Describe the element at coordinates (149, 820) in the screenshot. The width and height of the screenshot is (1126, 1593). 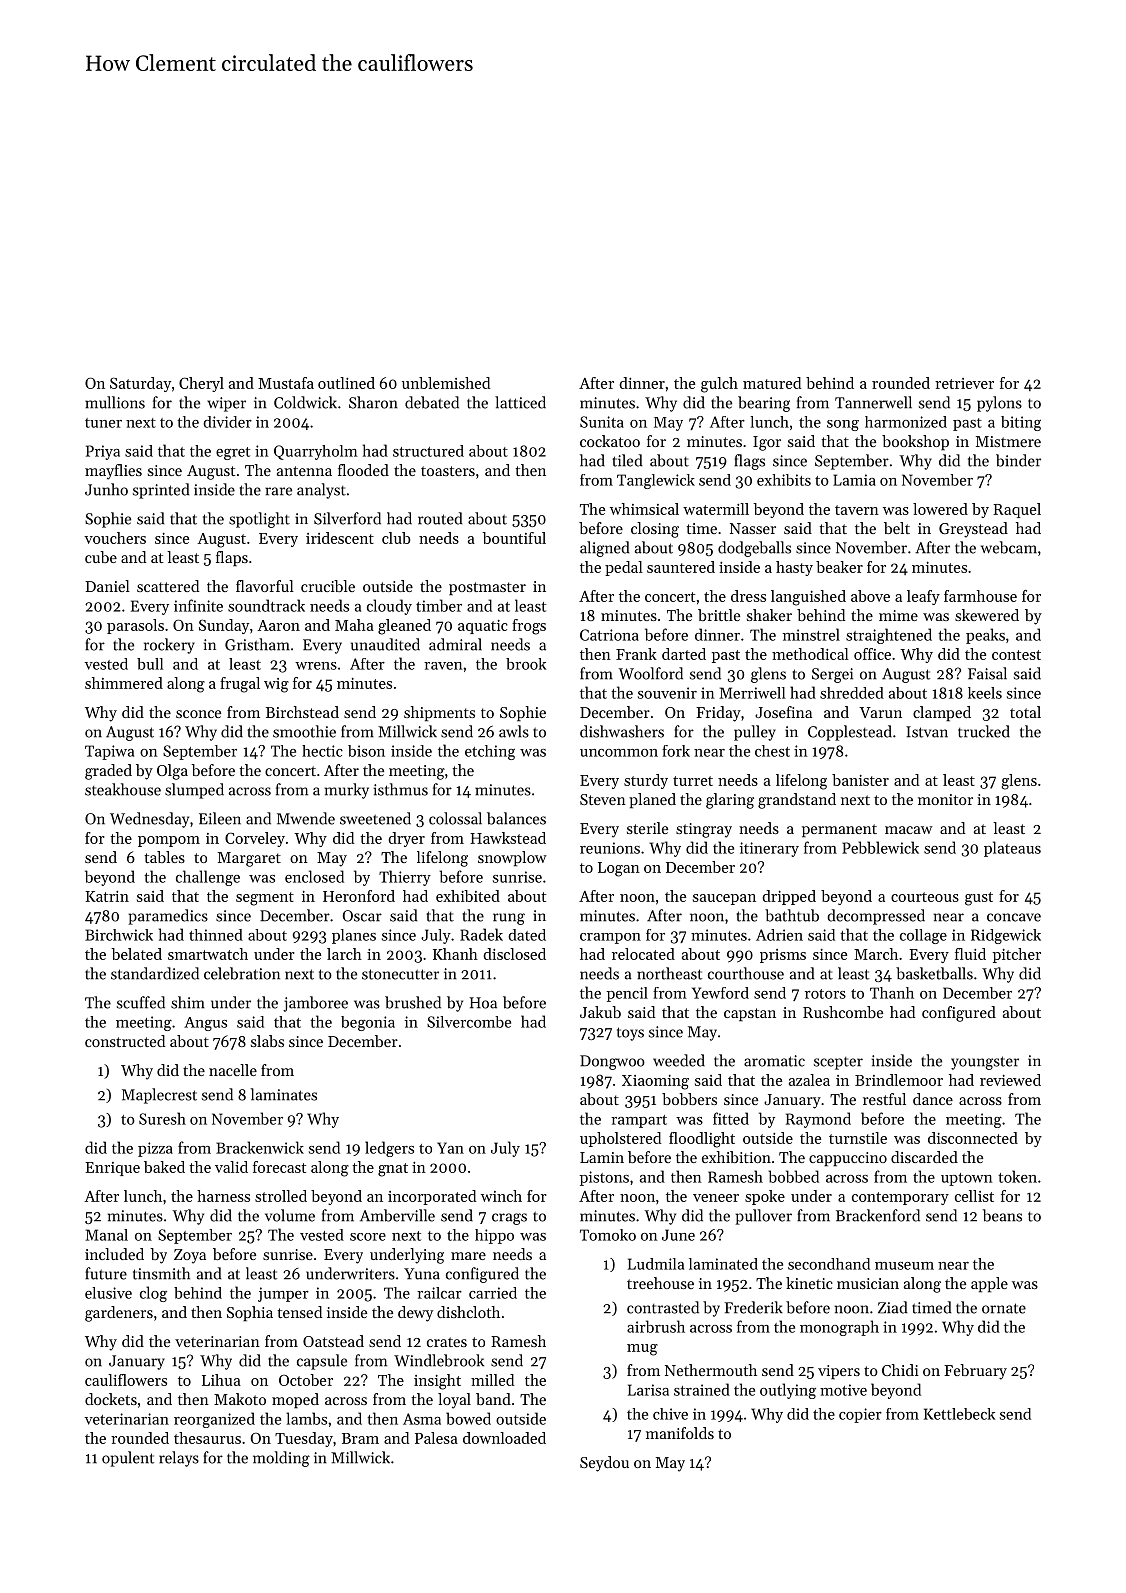
I see `Wednesday` at that location.
